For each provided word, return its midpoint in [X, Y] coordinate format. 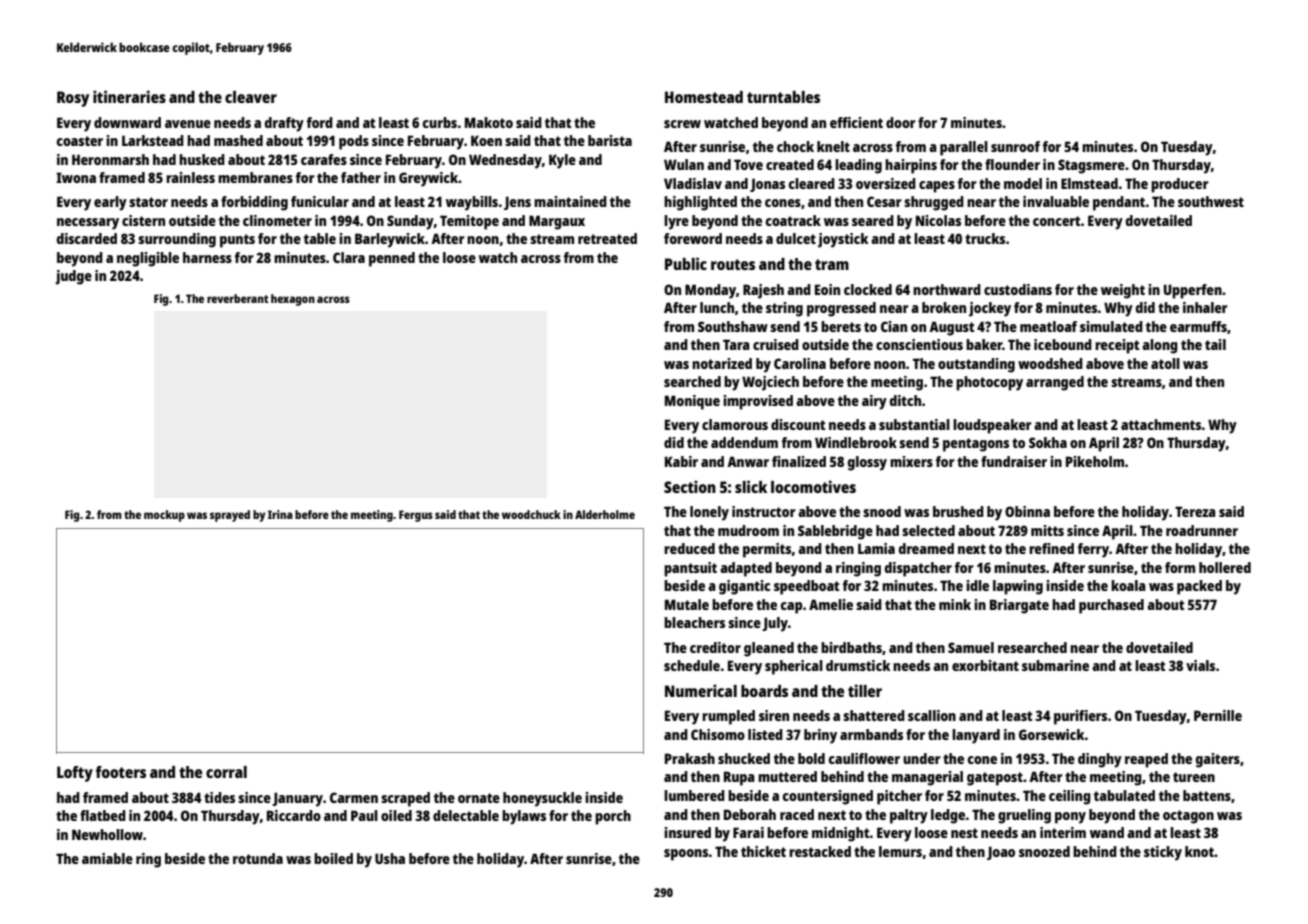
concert [1057, 221]
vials [1200, 665]
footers [121, 772]
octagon [1188, 817]
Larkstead [153, 140]
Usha [390, 858]
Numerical [701, 690]
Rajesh [763, 291]
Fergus [416, 516]
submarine [1055, 665]
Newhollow [107, 834]
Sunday [410, 222]
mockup [164, 516]
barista [610, 140]
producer [1180, 185]
